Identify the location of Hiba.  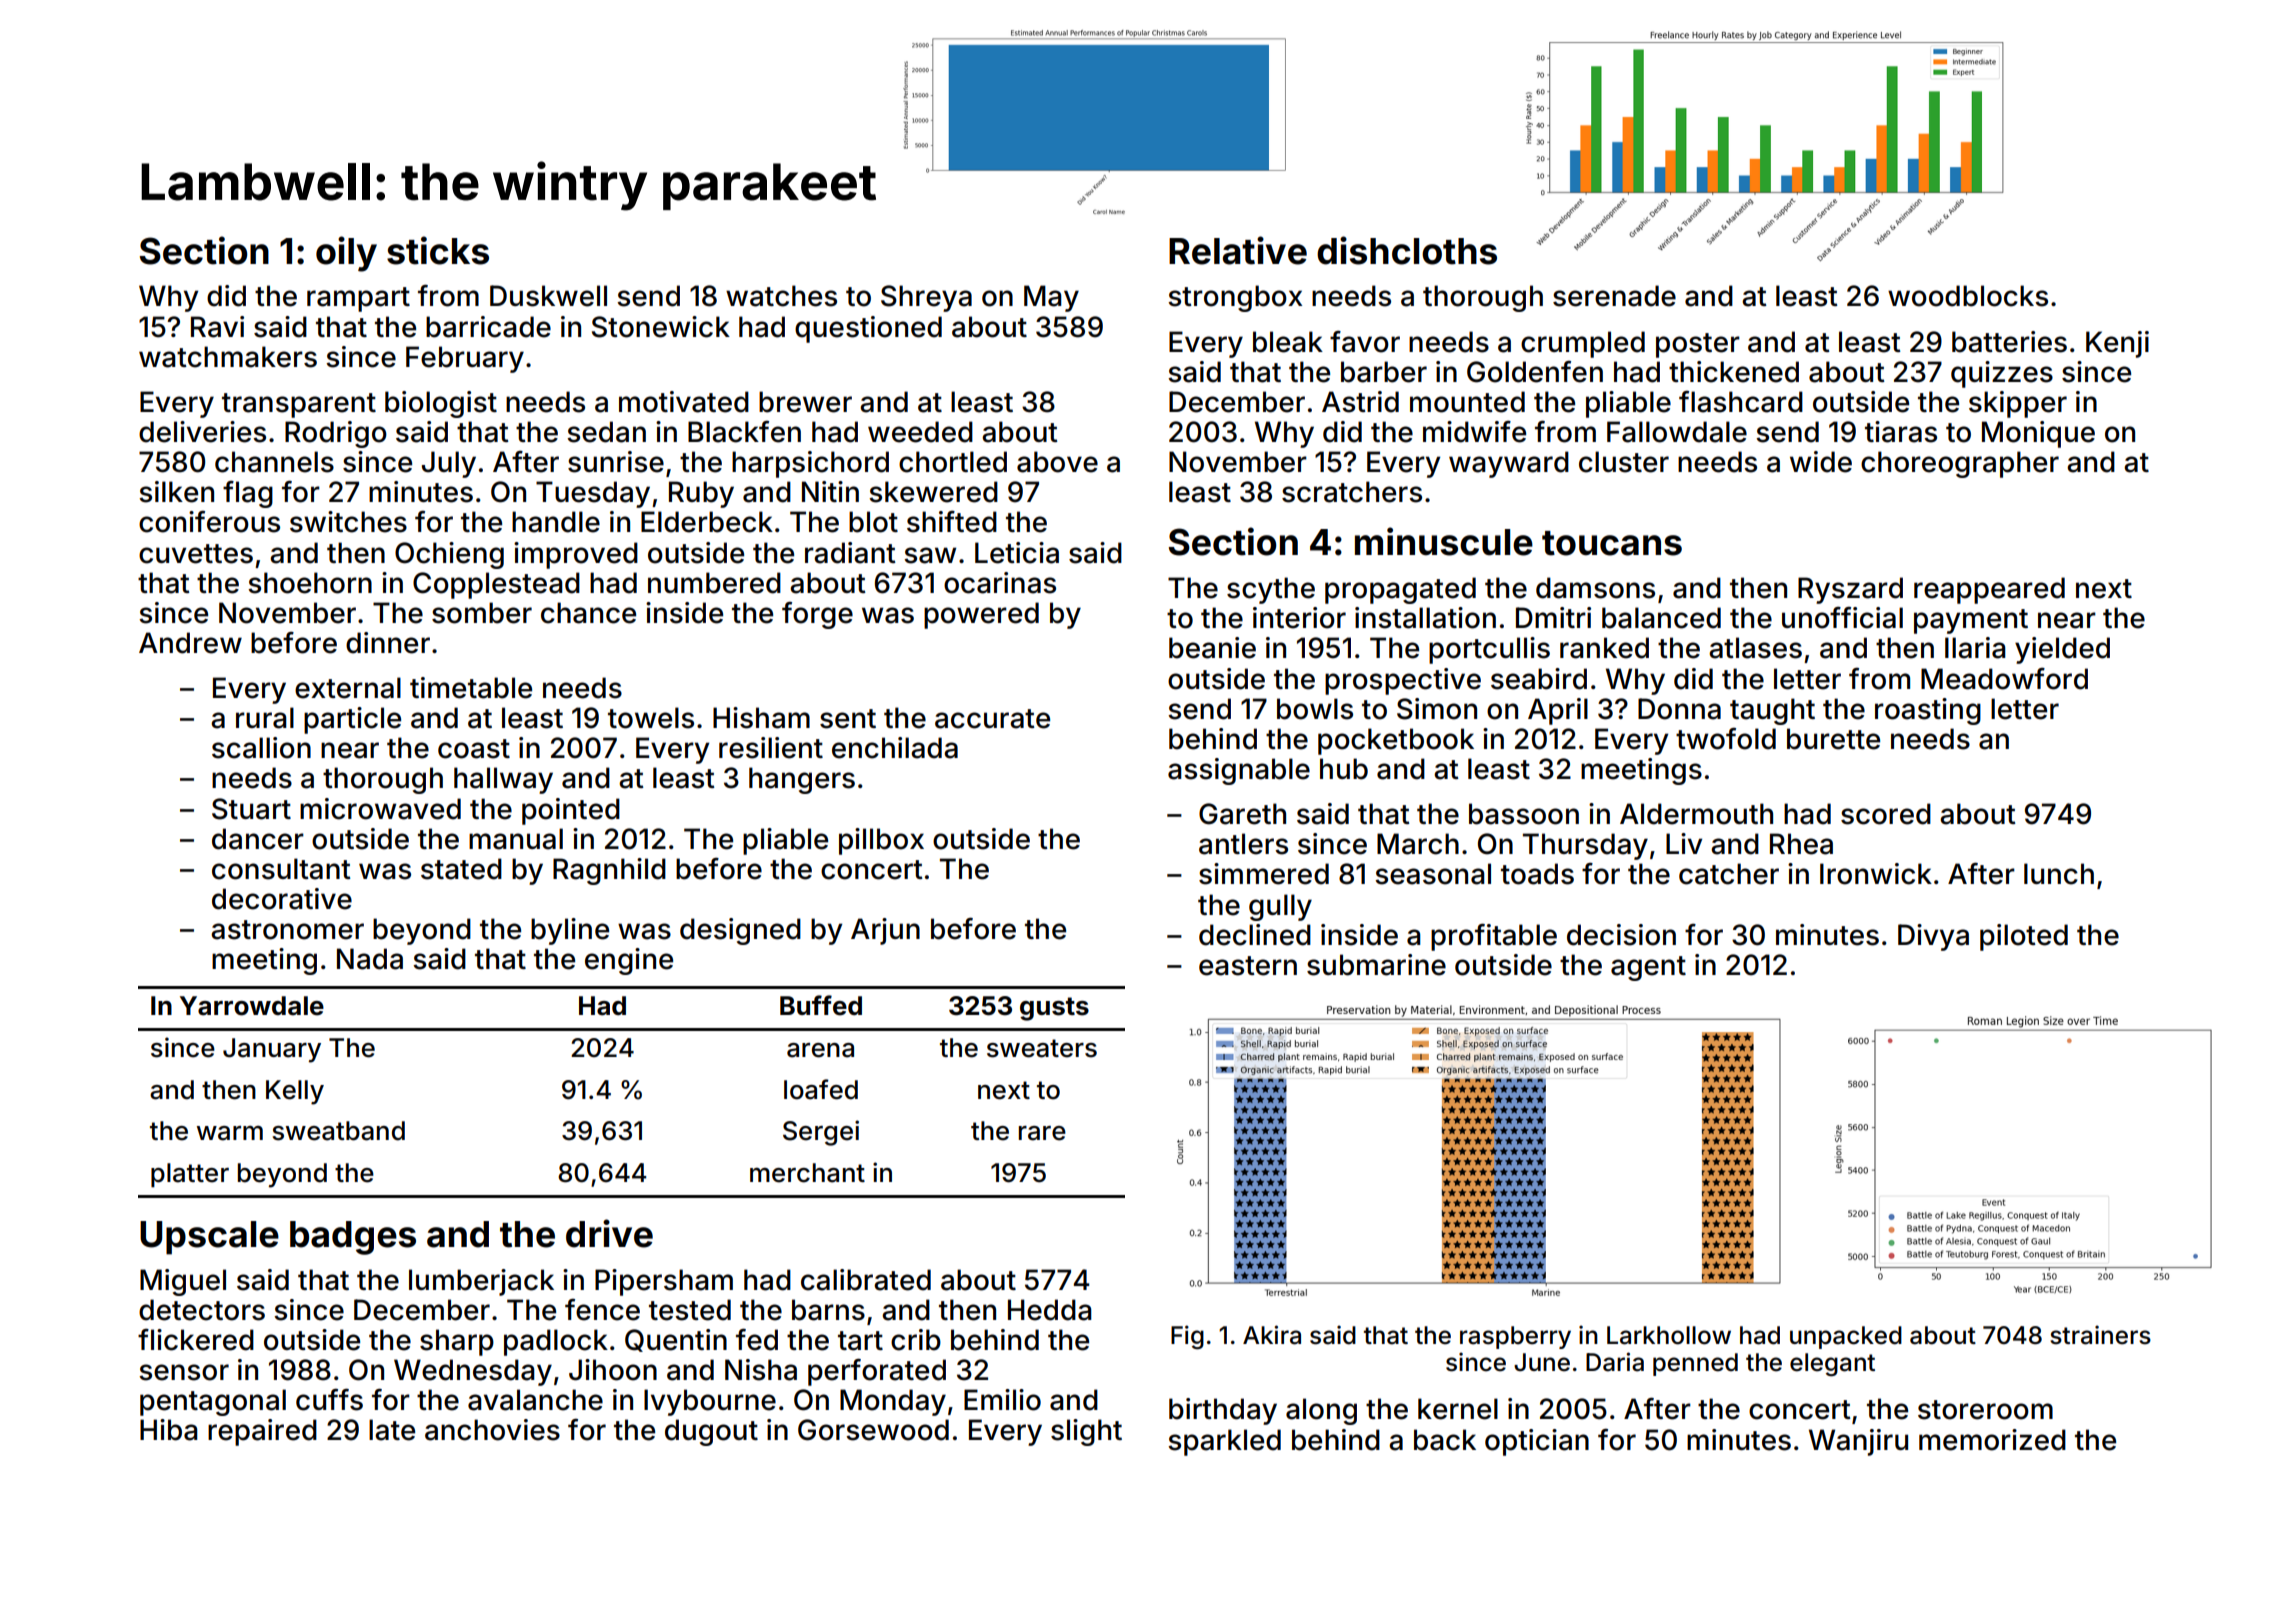
(169, 1430).
